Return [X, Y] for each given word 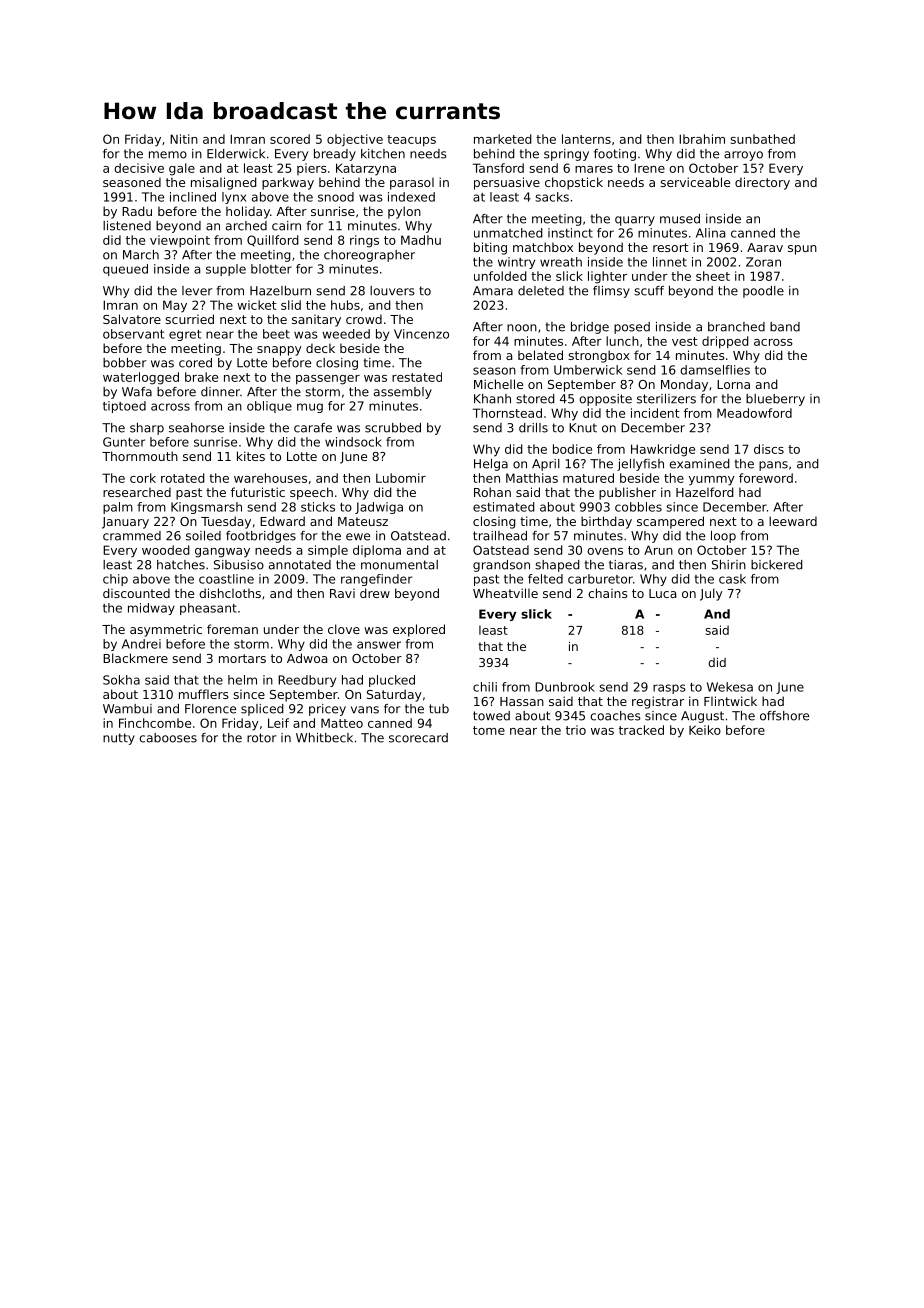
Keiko [705, 730]
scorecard [418, 738]
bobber [124, 363]
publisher [627, 493]
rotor [261, 738]
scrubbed [393, 428]
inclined [193, 197]
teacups [411, 141]
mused [680, 219]
